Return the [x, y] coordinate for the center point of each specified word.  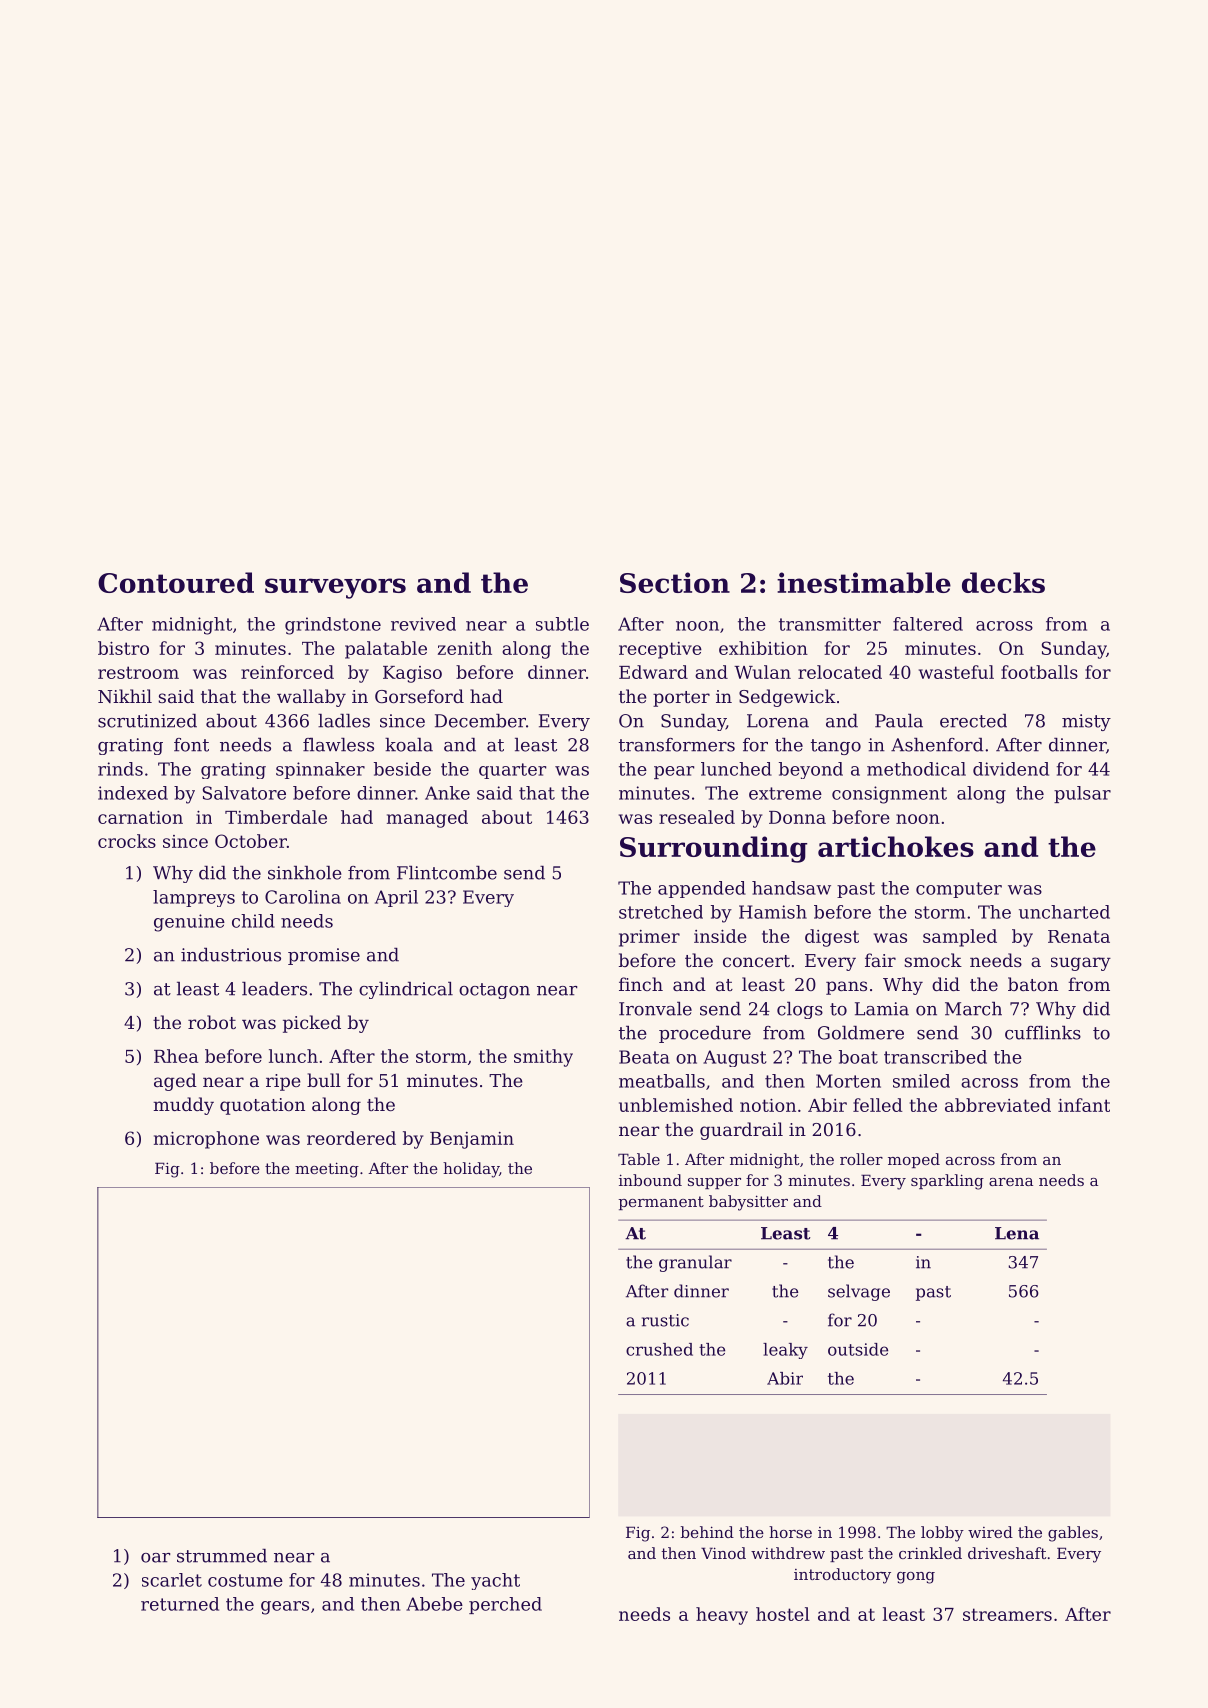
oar [155, 1558]
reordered [351, 1138]
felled [878, 1105]
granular [695, 1263]
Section [675, 582]
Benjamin [472, 1140]
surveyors [335, 588]
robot [212, 1022]
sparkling [947, 1182]
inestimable [864, 582]
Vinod [723, 1553]
